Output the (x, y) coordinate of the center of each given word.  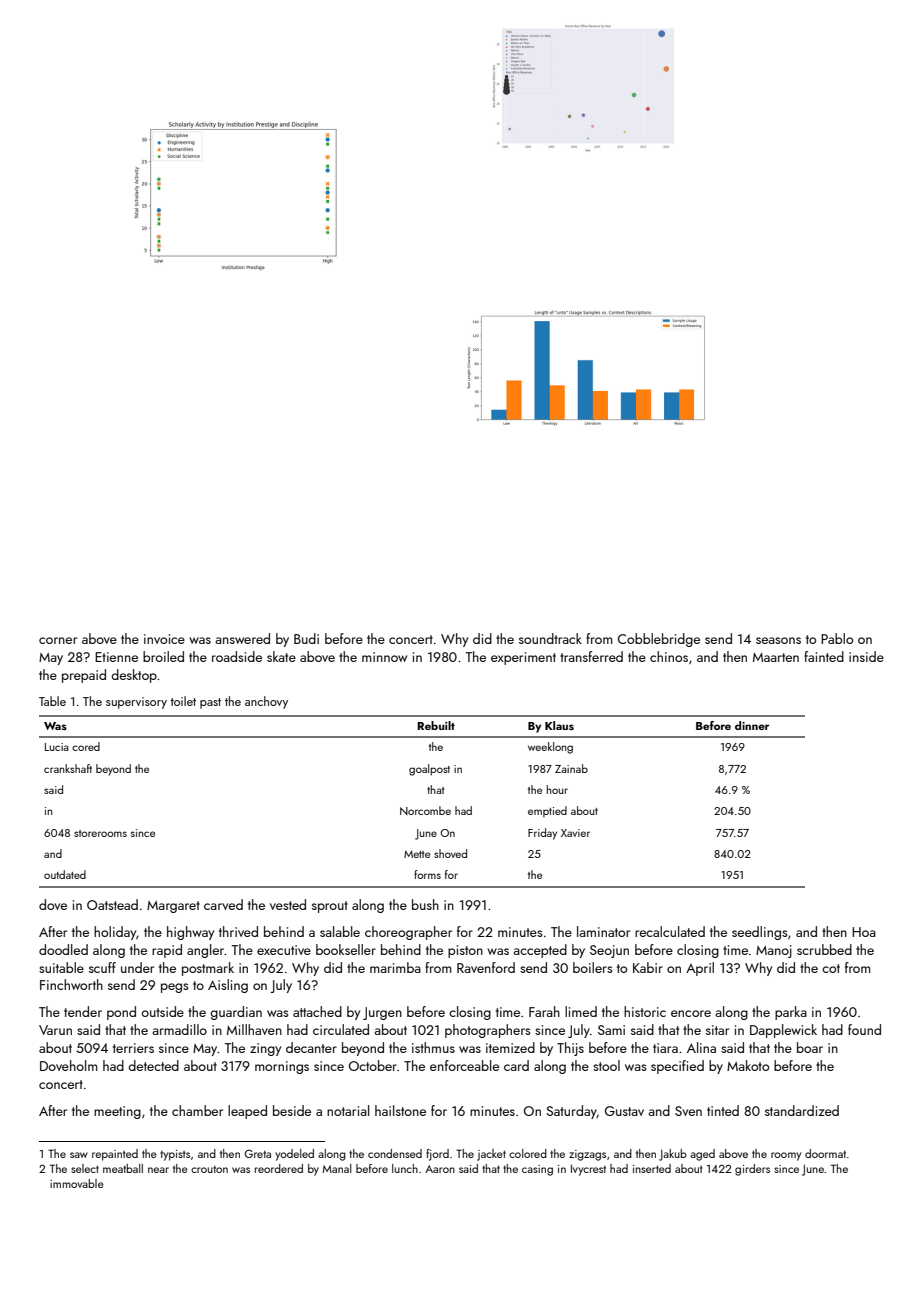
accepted (540, 951)
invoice (164, 639)
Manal (337, 1168)
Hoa (864, 932)
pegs (175, 988)
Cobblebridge (659, 640)
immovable (77, 1183)
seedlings (760, 933)
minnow (384, 657)
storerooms (100, 833)
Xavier (575, 833)
